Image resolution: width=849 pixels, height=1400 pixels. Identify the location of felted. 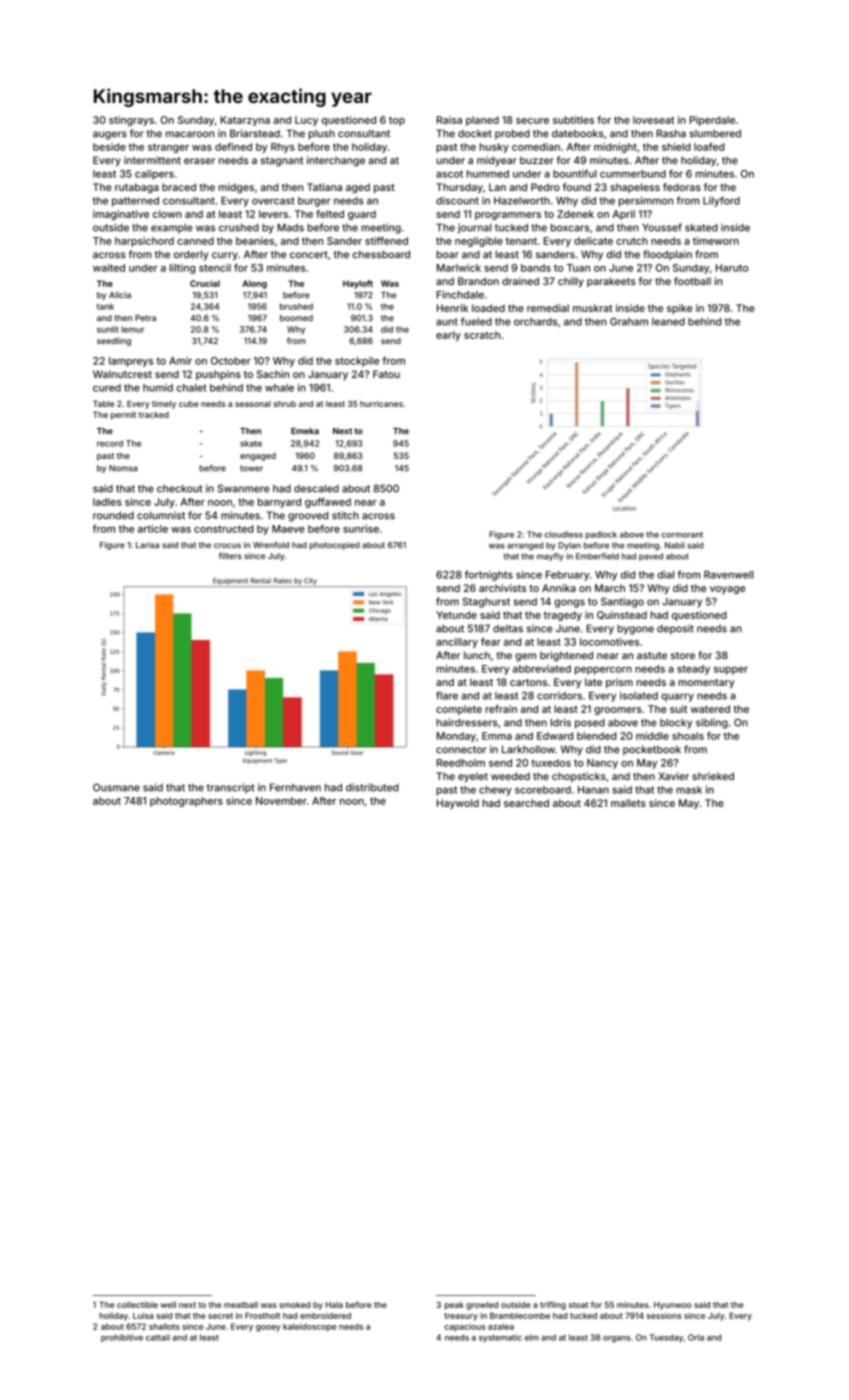
(330, 214).
